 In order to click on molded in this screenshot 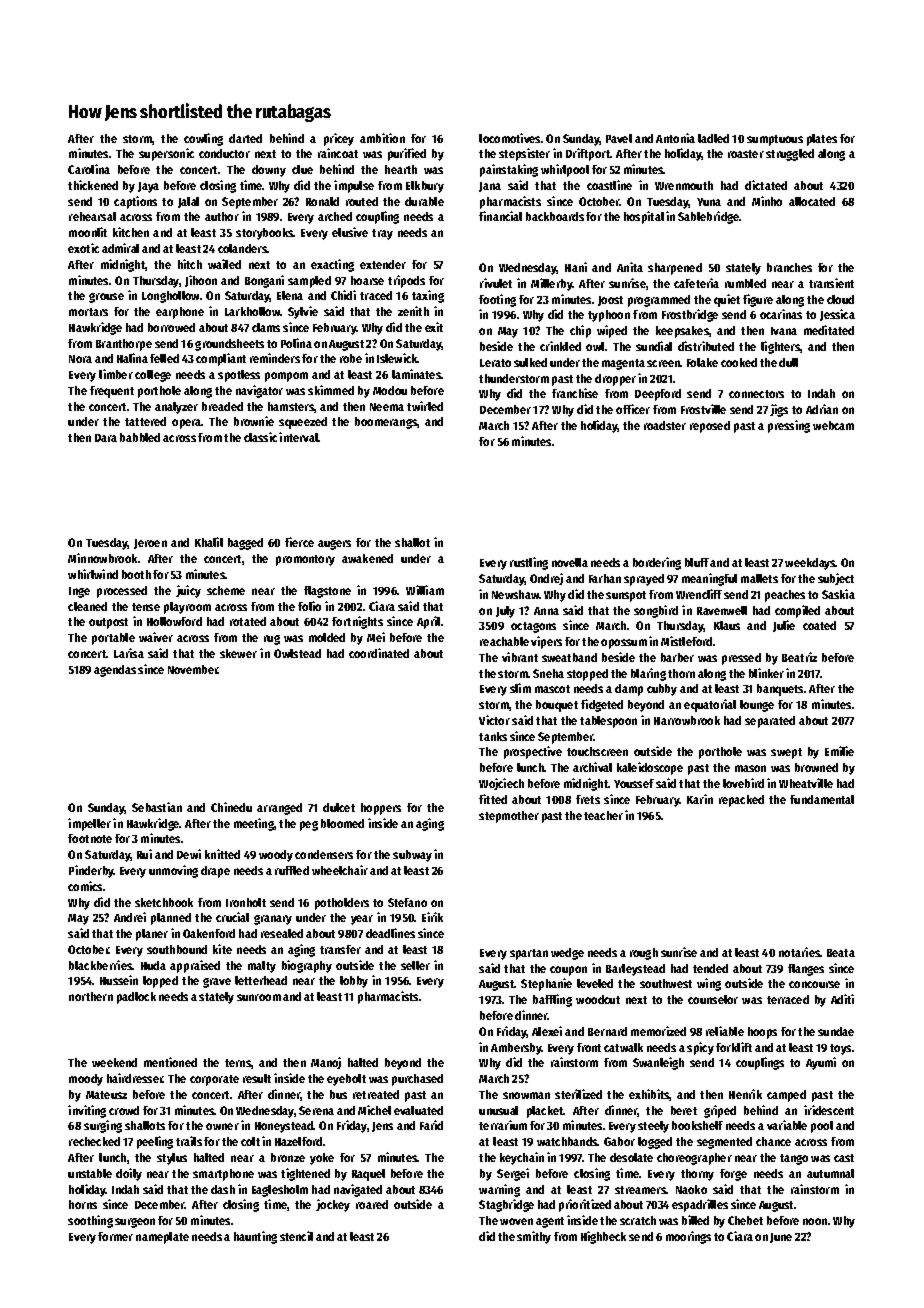, I will do `click(327, 637)`.
